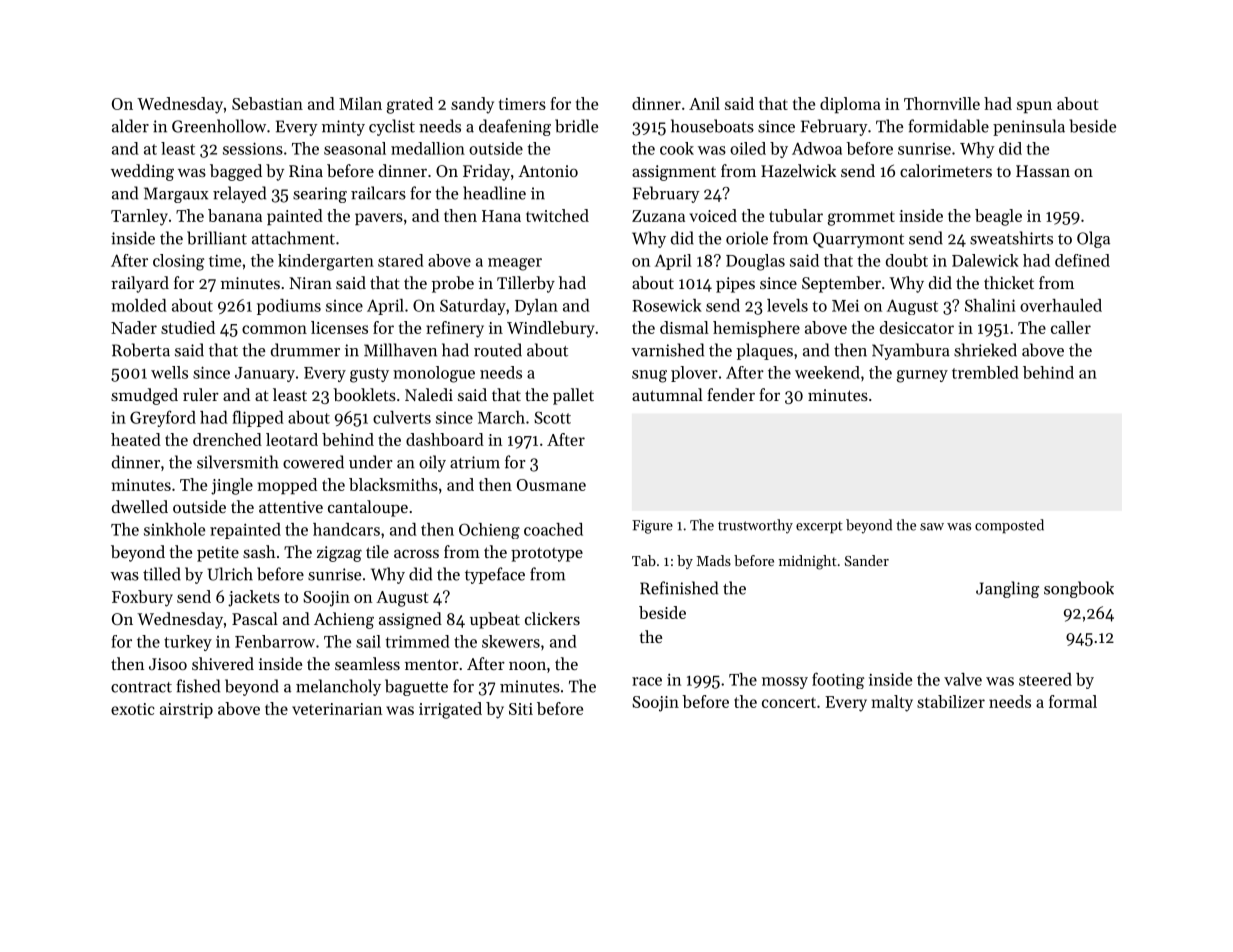 The width and height of the document is (1233, 952). Describe the element at coordinates (1073, 701) in the document. I see `formal` at that location.
